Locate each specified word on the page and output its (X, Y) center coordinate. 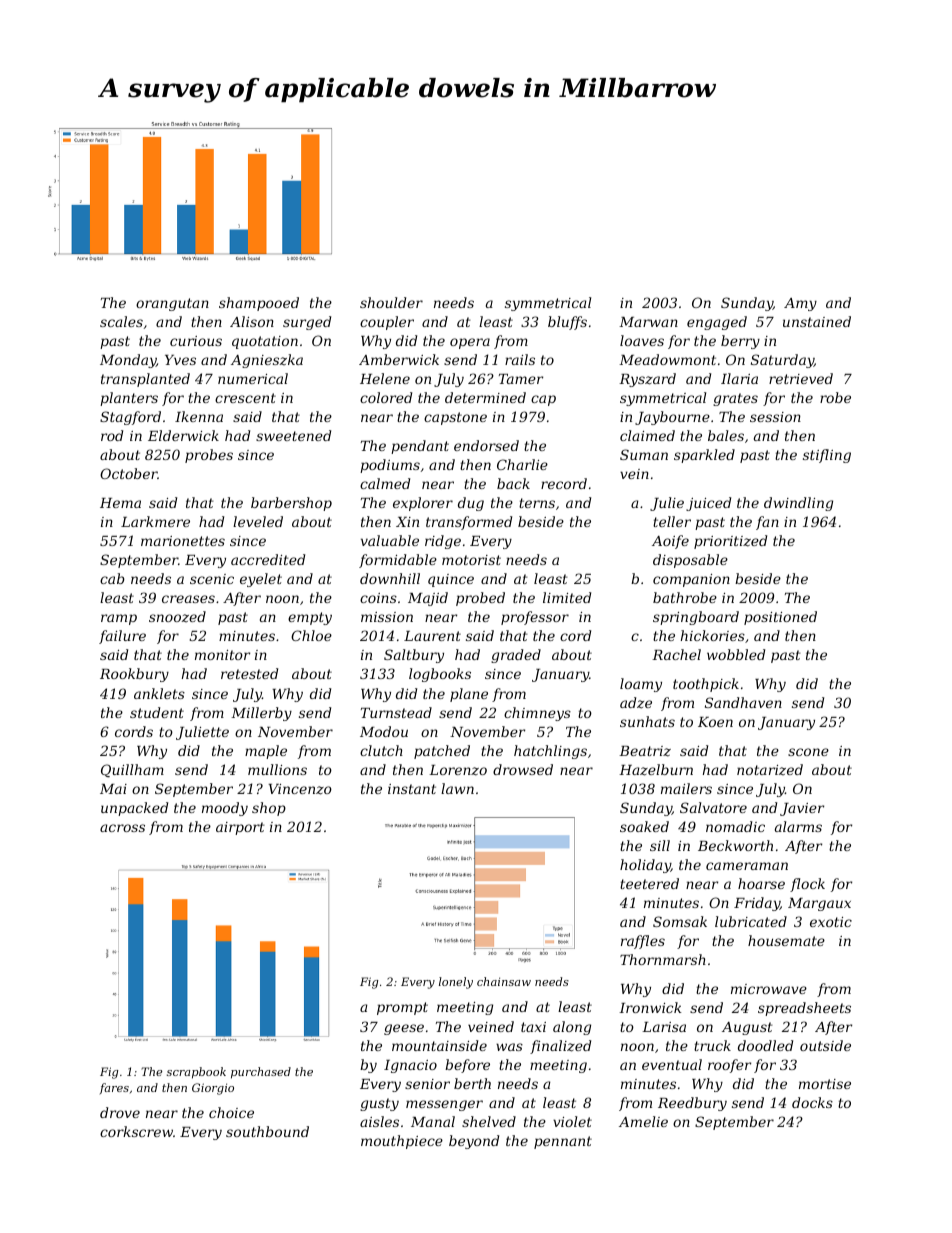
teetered (649, 883)
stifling (827, 456)
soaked (644, 826)
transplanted (145, 380)
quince (451, 580)
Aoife (670, 542)
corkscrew (136, 1131)
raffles (643, 942)
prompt (402, 1008)
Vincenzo (300, 789)
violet (572, 1121)
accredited (268, 559)
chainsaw (504, 981)
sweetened (293, 435)
